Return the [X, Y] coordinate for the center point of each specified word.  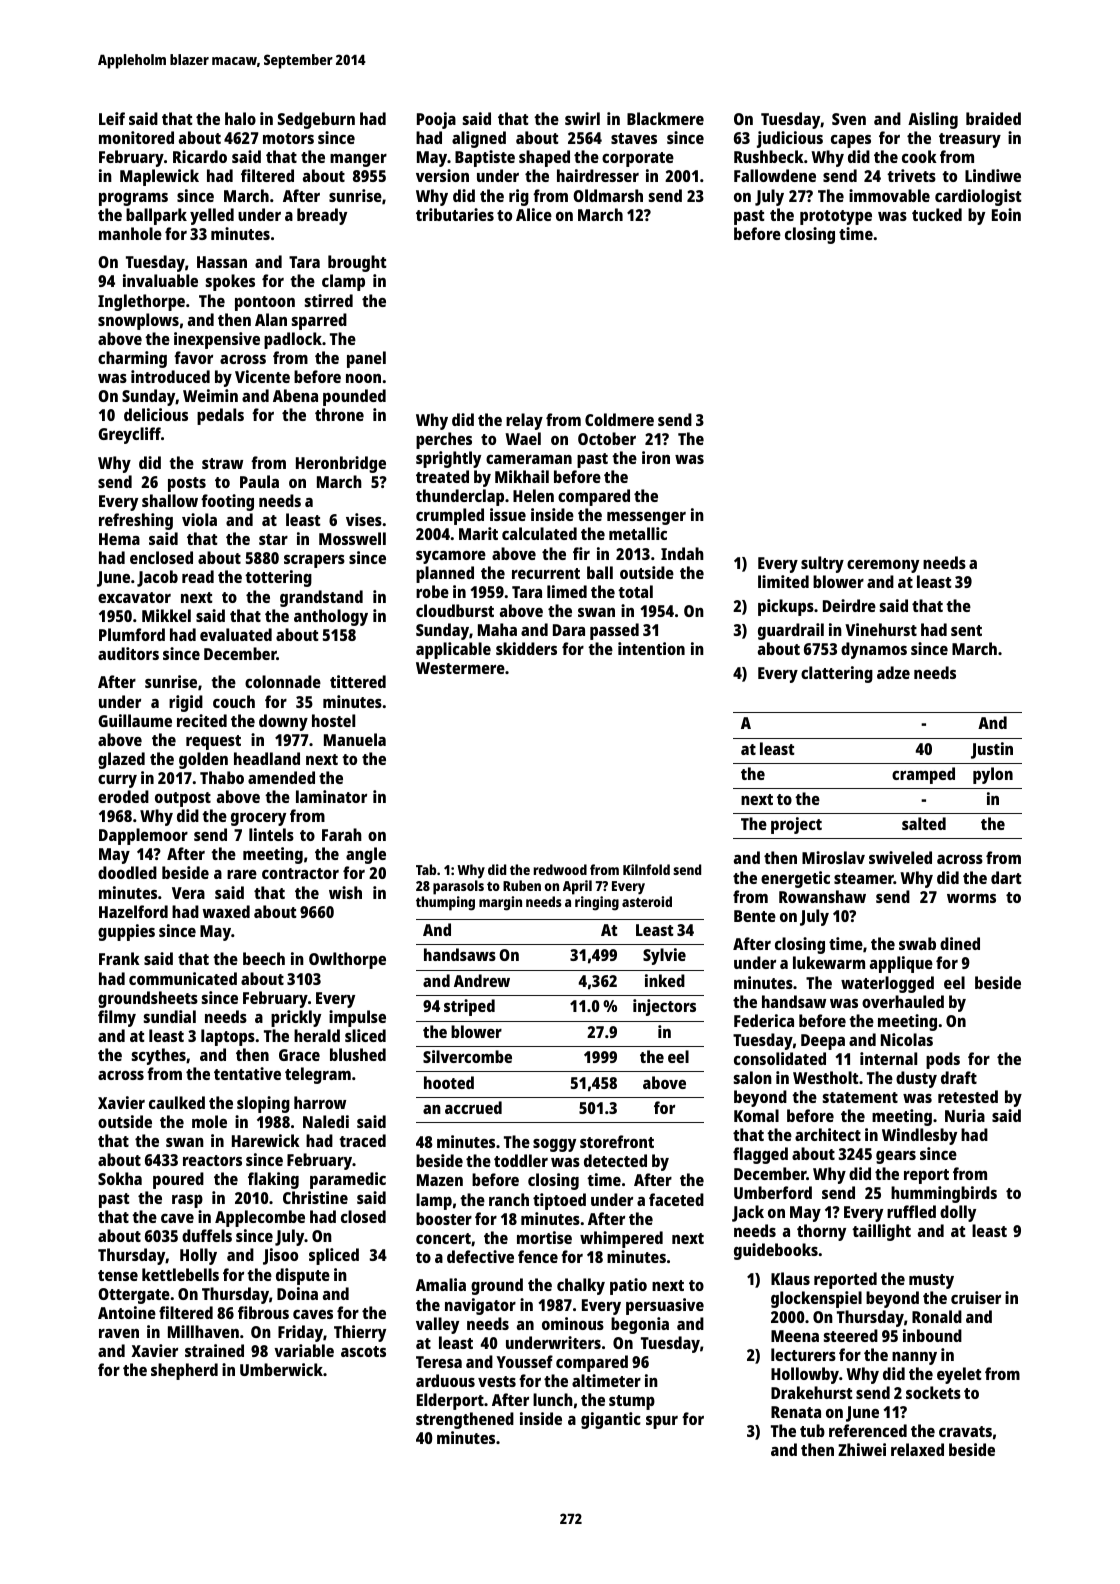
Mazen [440, 1180]
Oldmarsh [608, 195]
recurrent [546, 573]
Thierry [360, 1333]
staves [634, 138]
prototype [836, 217]
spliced [334, 1256]
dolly [958, 1213]
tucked [937, 214]
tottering [278, 578]
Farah [342, 834]
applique [901, 964]
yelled [212, 216]
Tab [426, 869]
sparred [319, 321]
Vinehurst [881, 629]
